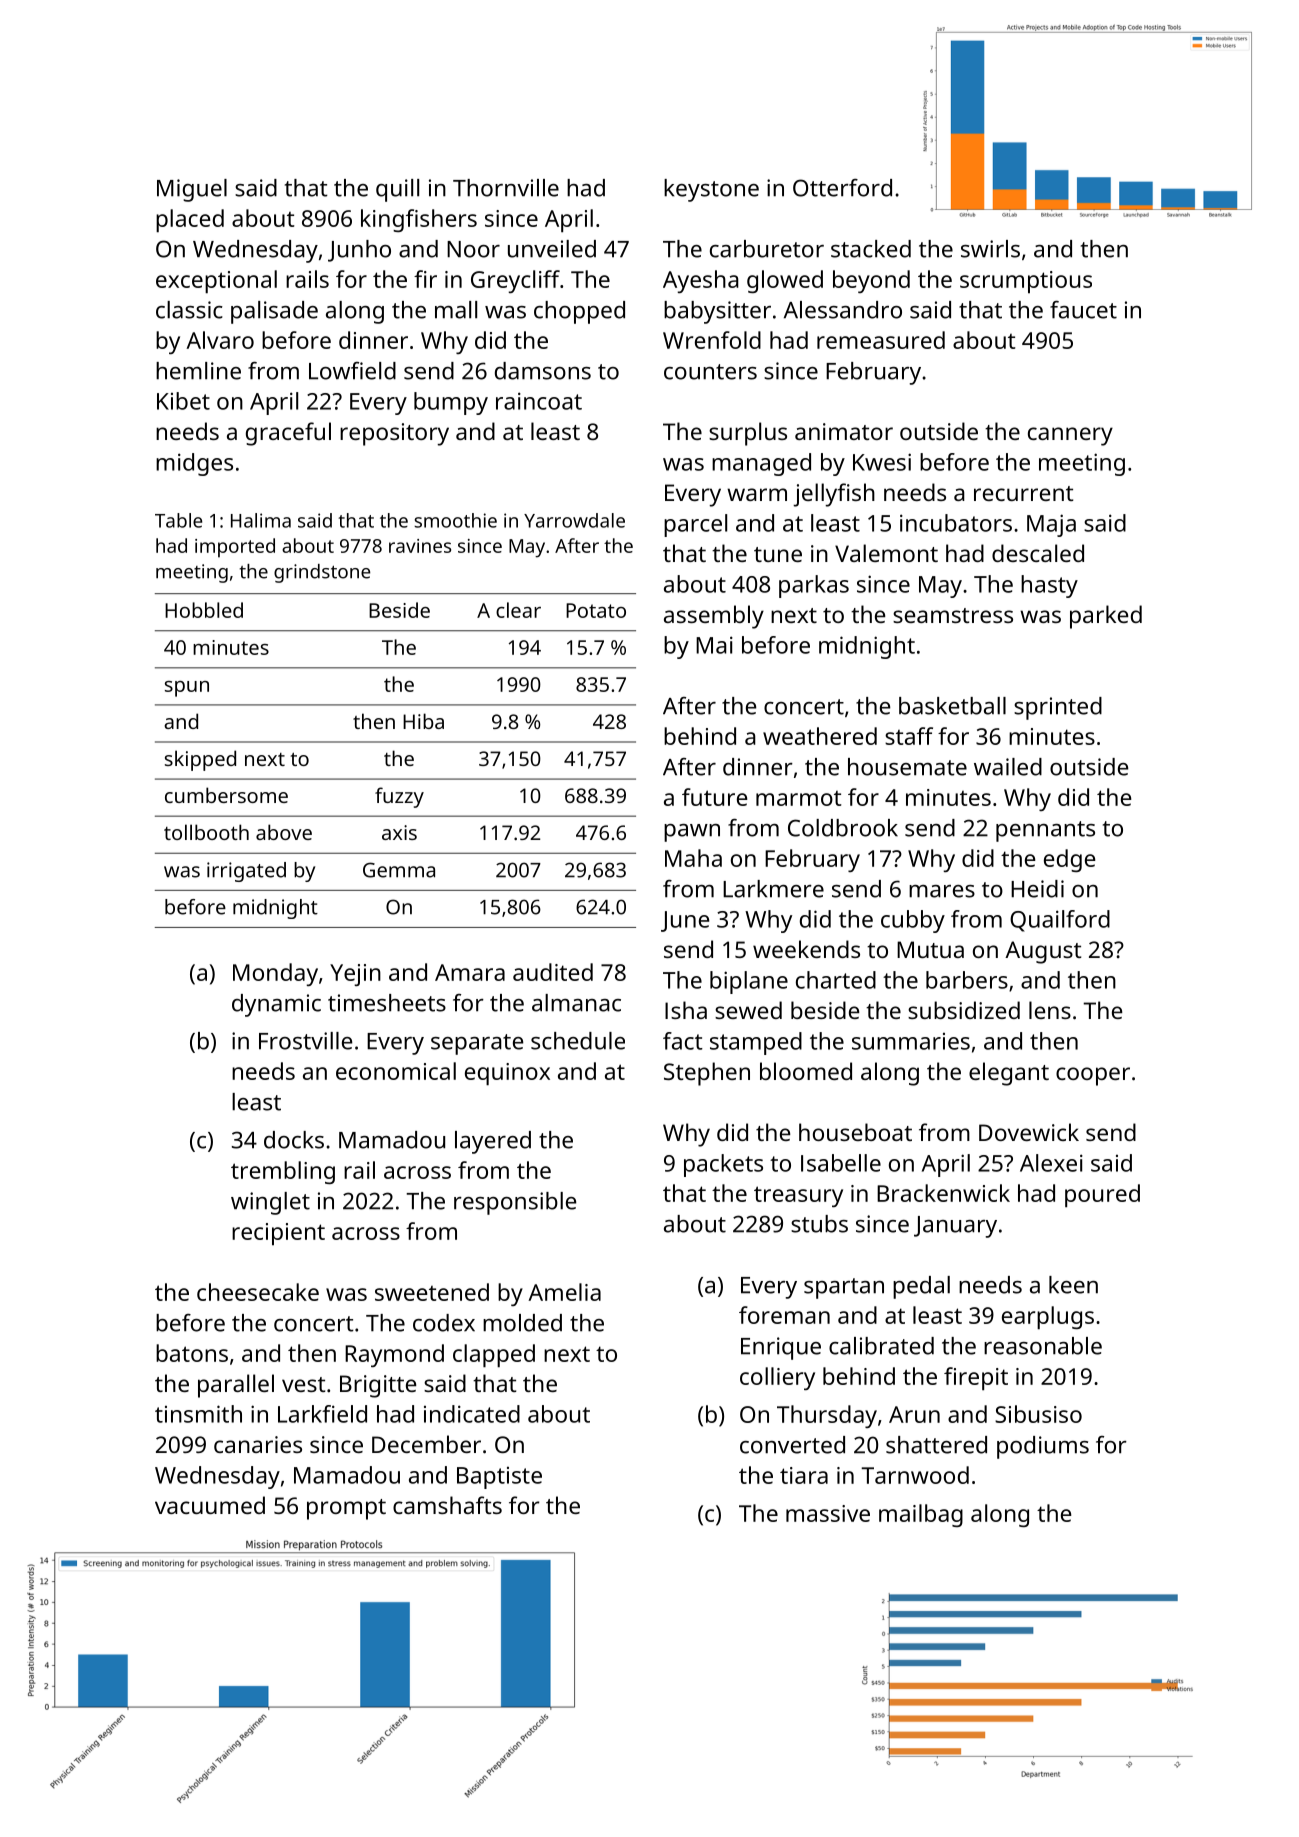  I want to click on poured, so click(1102, 1196).
